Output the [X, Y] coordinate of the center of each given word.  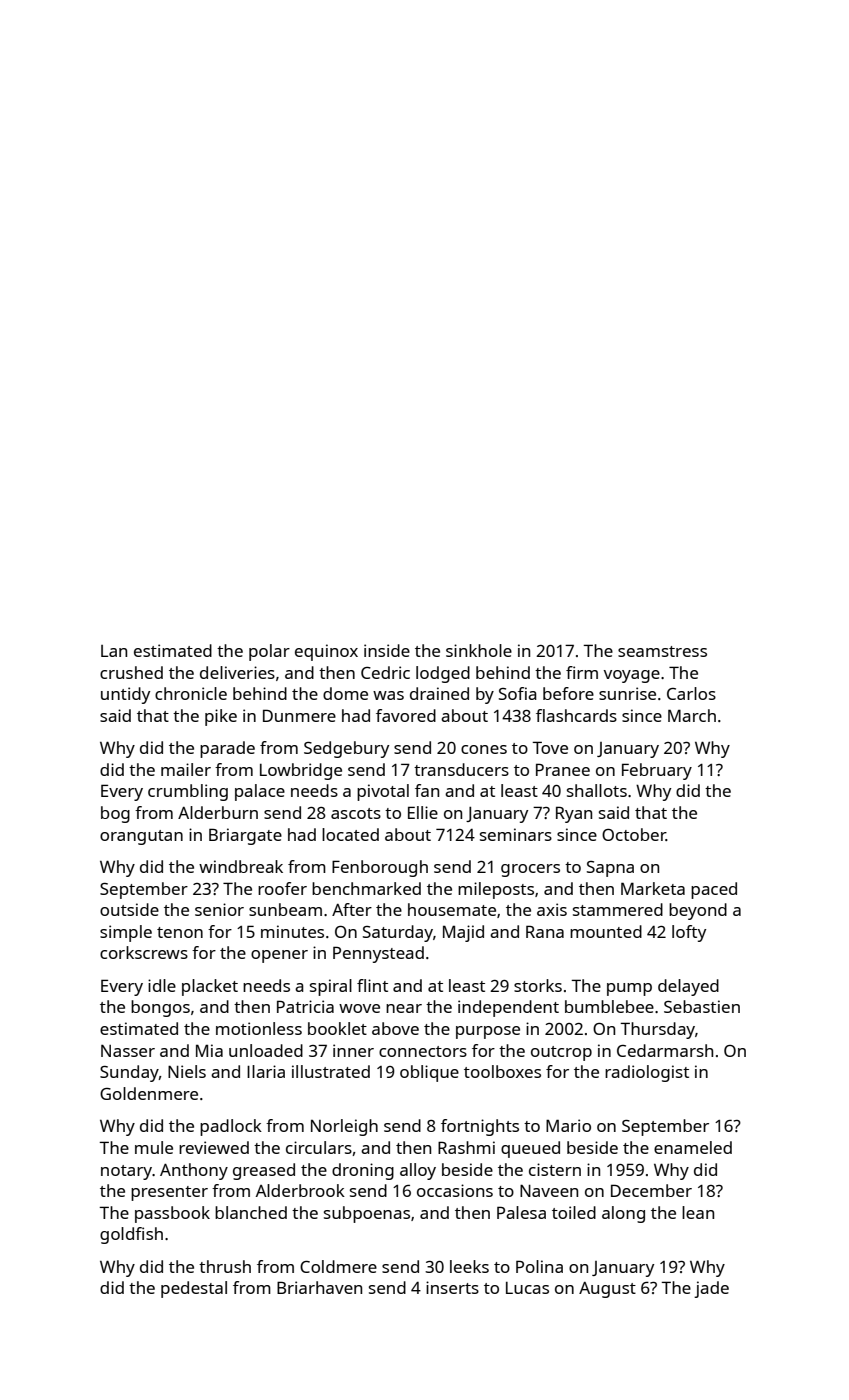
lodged [443, 674]
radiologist [647, 1073]
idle [162, 985]
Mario [568, 1125]
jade [711, 1289]
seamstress [662, 651]
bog [115, 814]
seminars [516, 834]
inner [353, 1050]
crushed [131, 672]
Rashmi [466, 1147]
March [692, 715]
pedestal [194, 1289]
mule [154, 1147]
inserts [452, 1287]
